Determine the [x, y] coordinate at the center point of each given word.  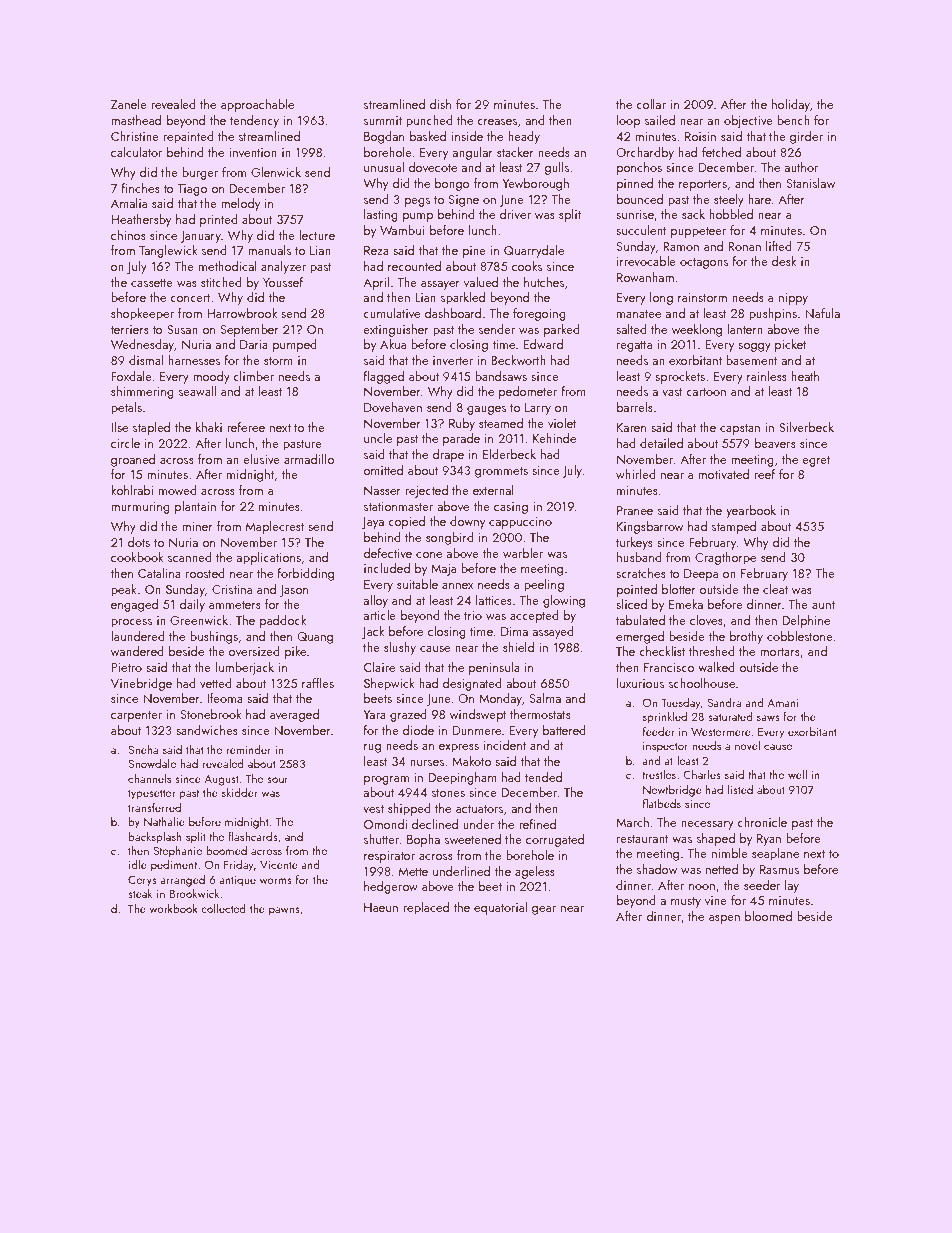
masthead [136, 120]
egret [816, 461]
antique [237, 881]
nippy [793, 299]
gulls [556, 168]
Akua [393, 344]
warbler [523, 553]
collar [651, 104]
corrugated [555, 840]
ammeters [235, 605]
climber [253, 376]
